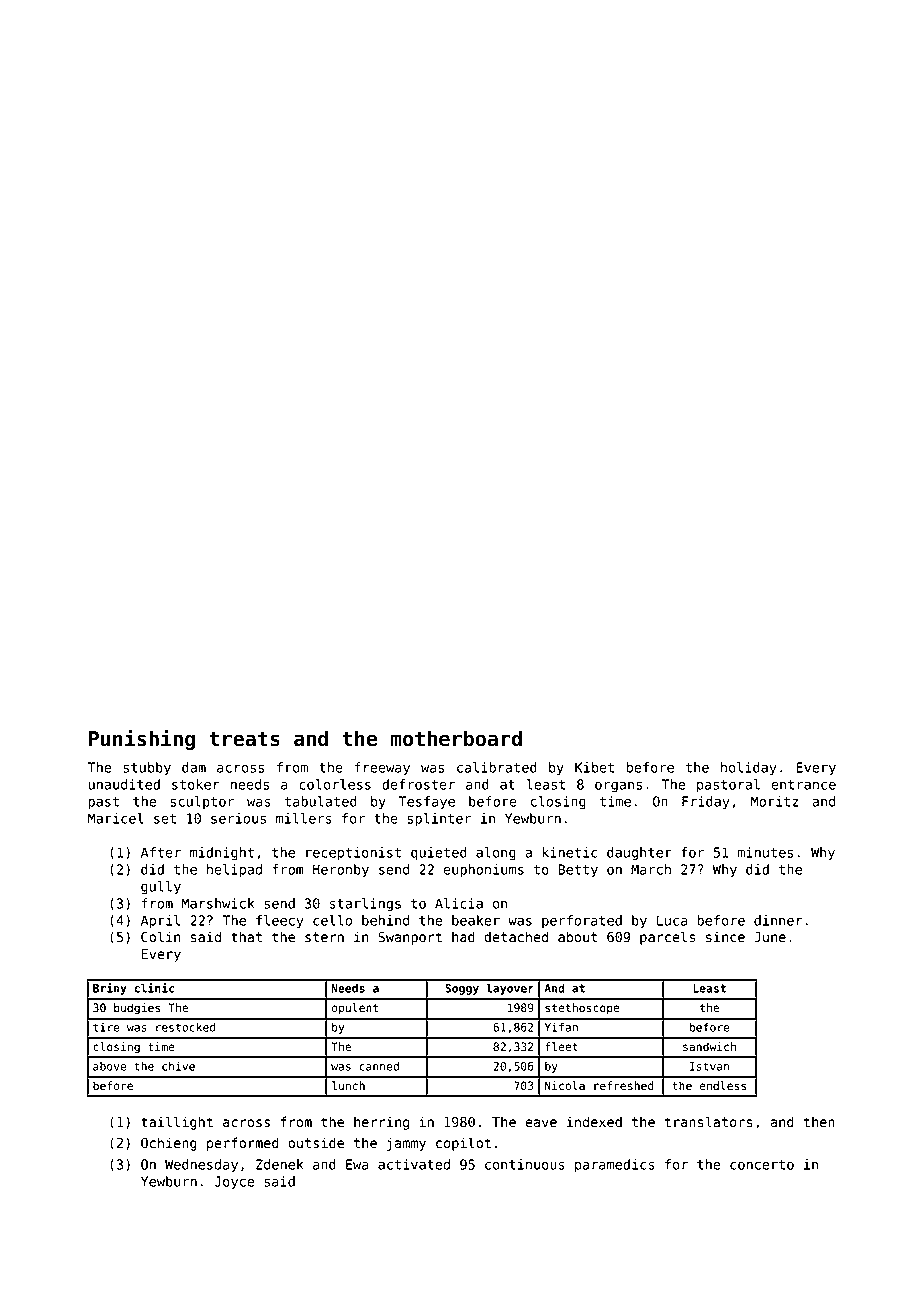  What do you see at coordinates (672, 920) in the screenshot?
I see `Luca` at bounding box center [672, 920].
